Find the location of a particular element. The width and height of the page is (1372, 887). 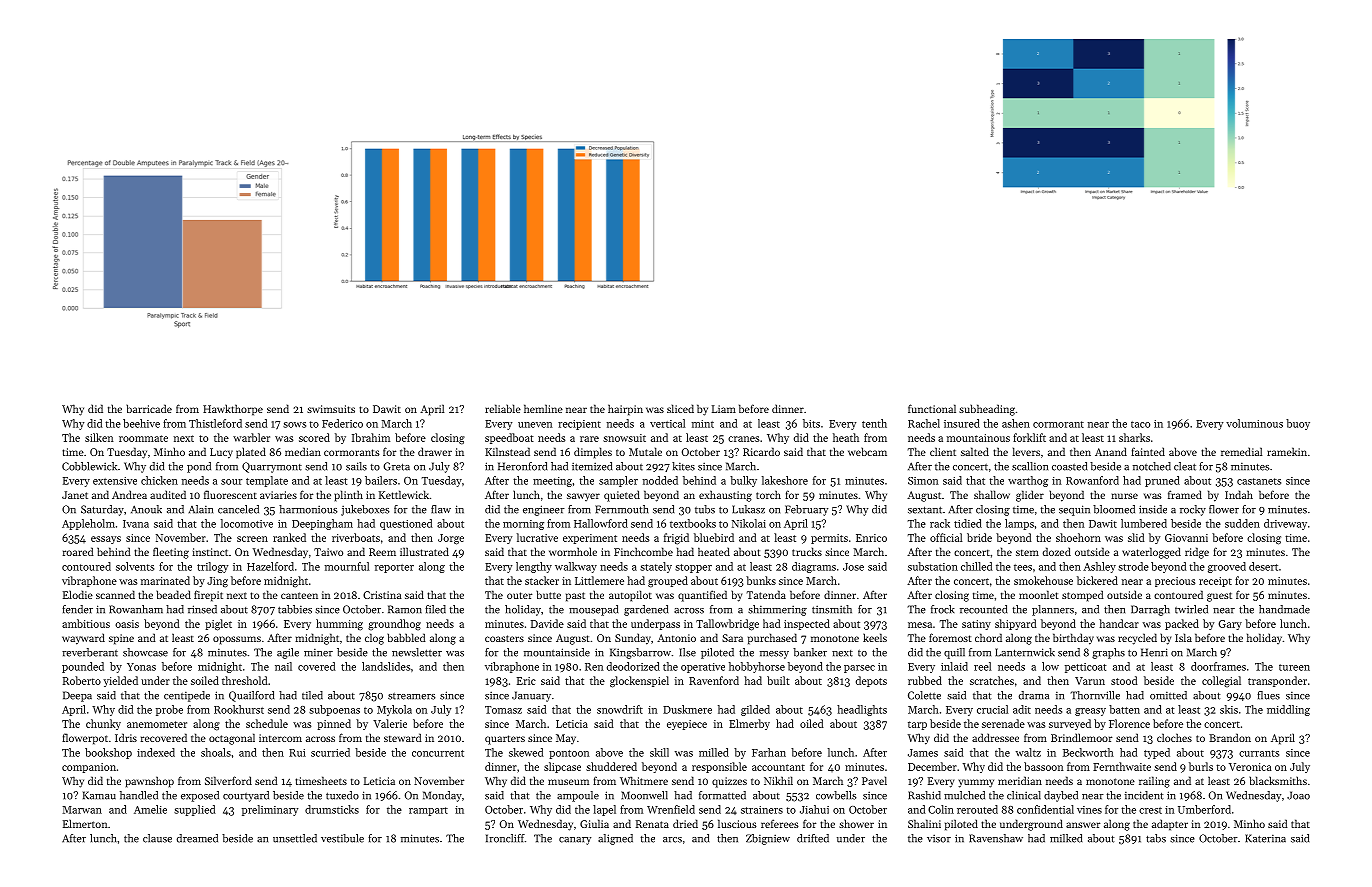

drifted is located at coordinates (813, 838).
